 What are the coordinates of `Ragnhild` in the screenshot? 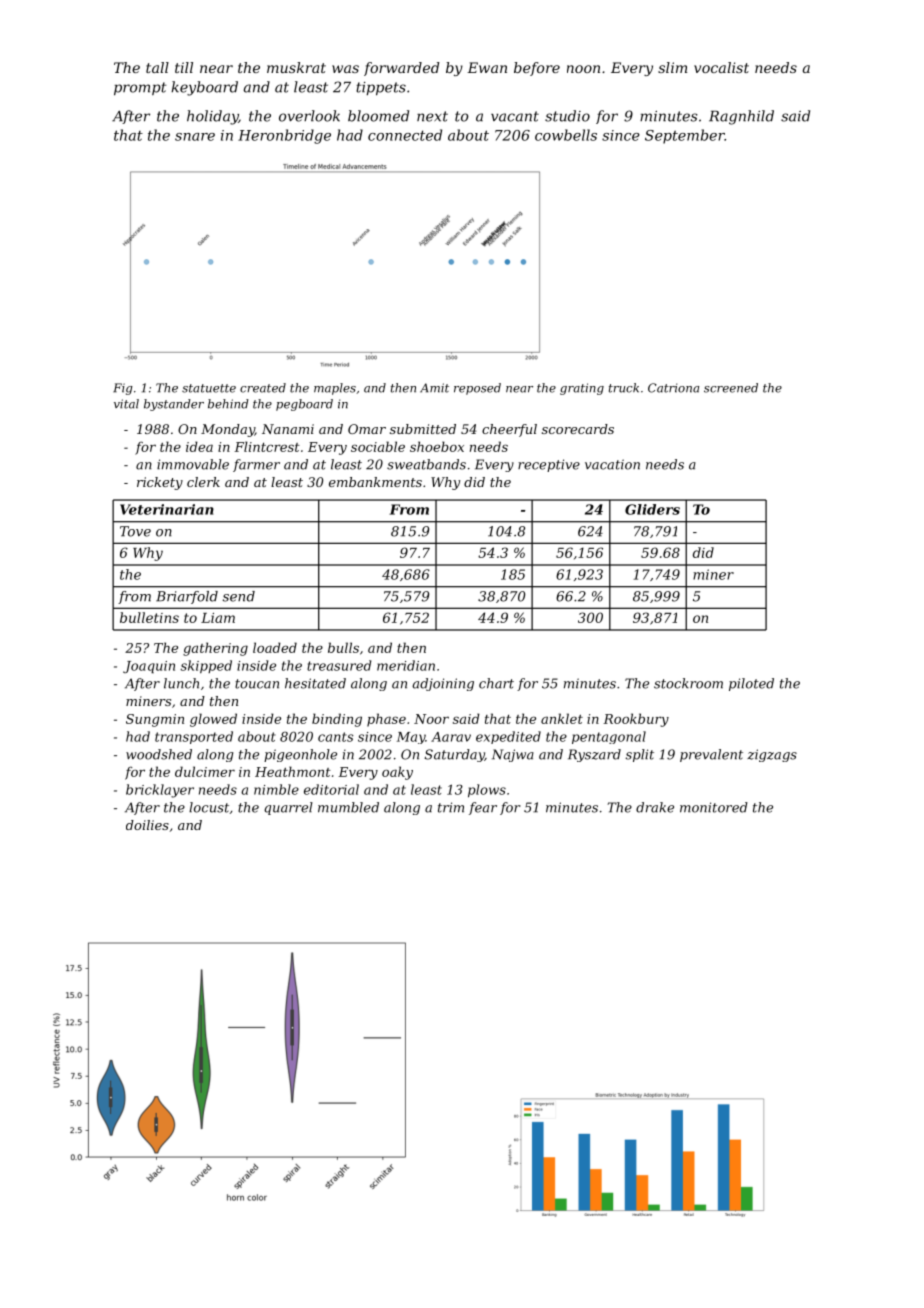 It's located at (741, 117).
